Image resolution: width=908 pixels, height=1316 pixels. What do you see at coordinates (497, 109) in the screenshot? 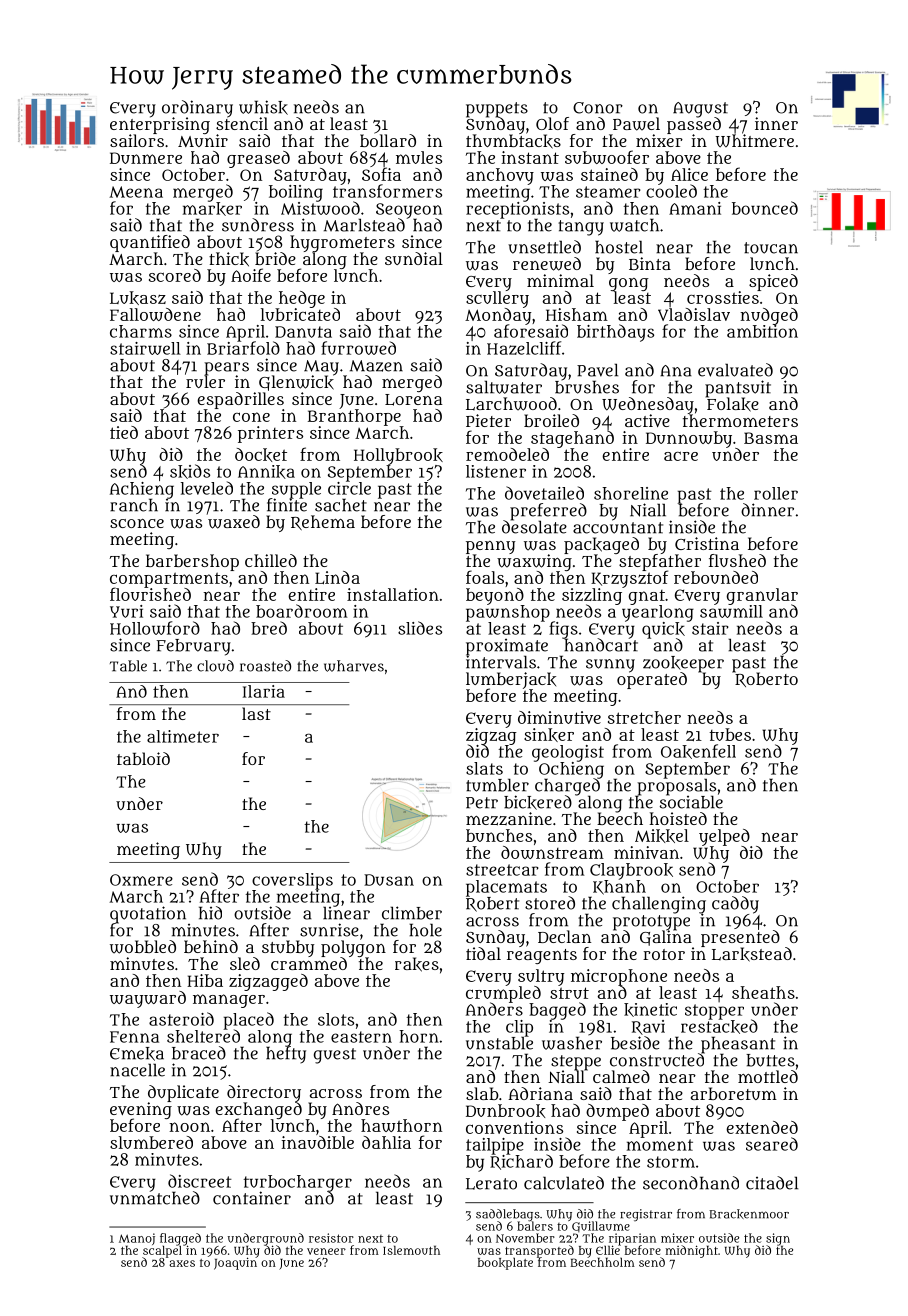
I see `puppets` at bounding box center [497, 109].
